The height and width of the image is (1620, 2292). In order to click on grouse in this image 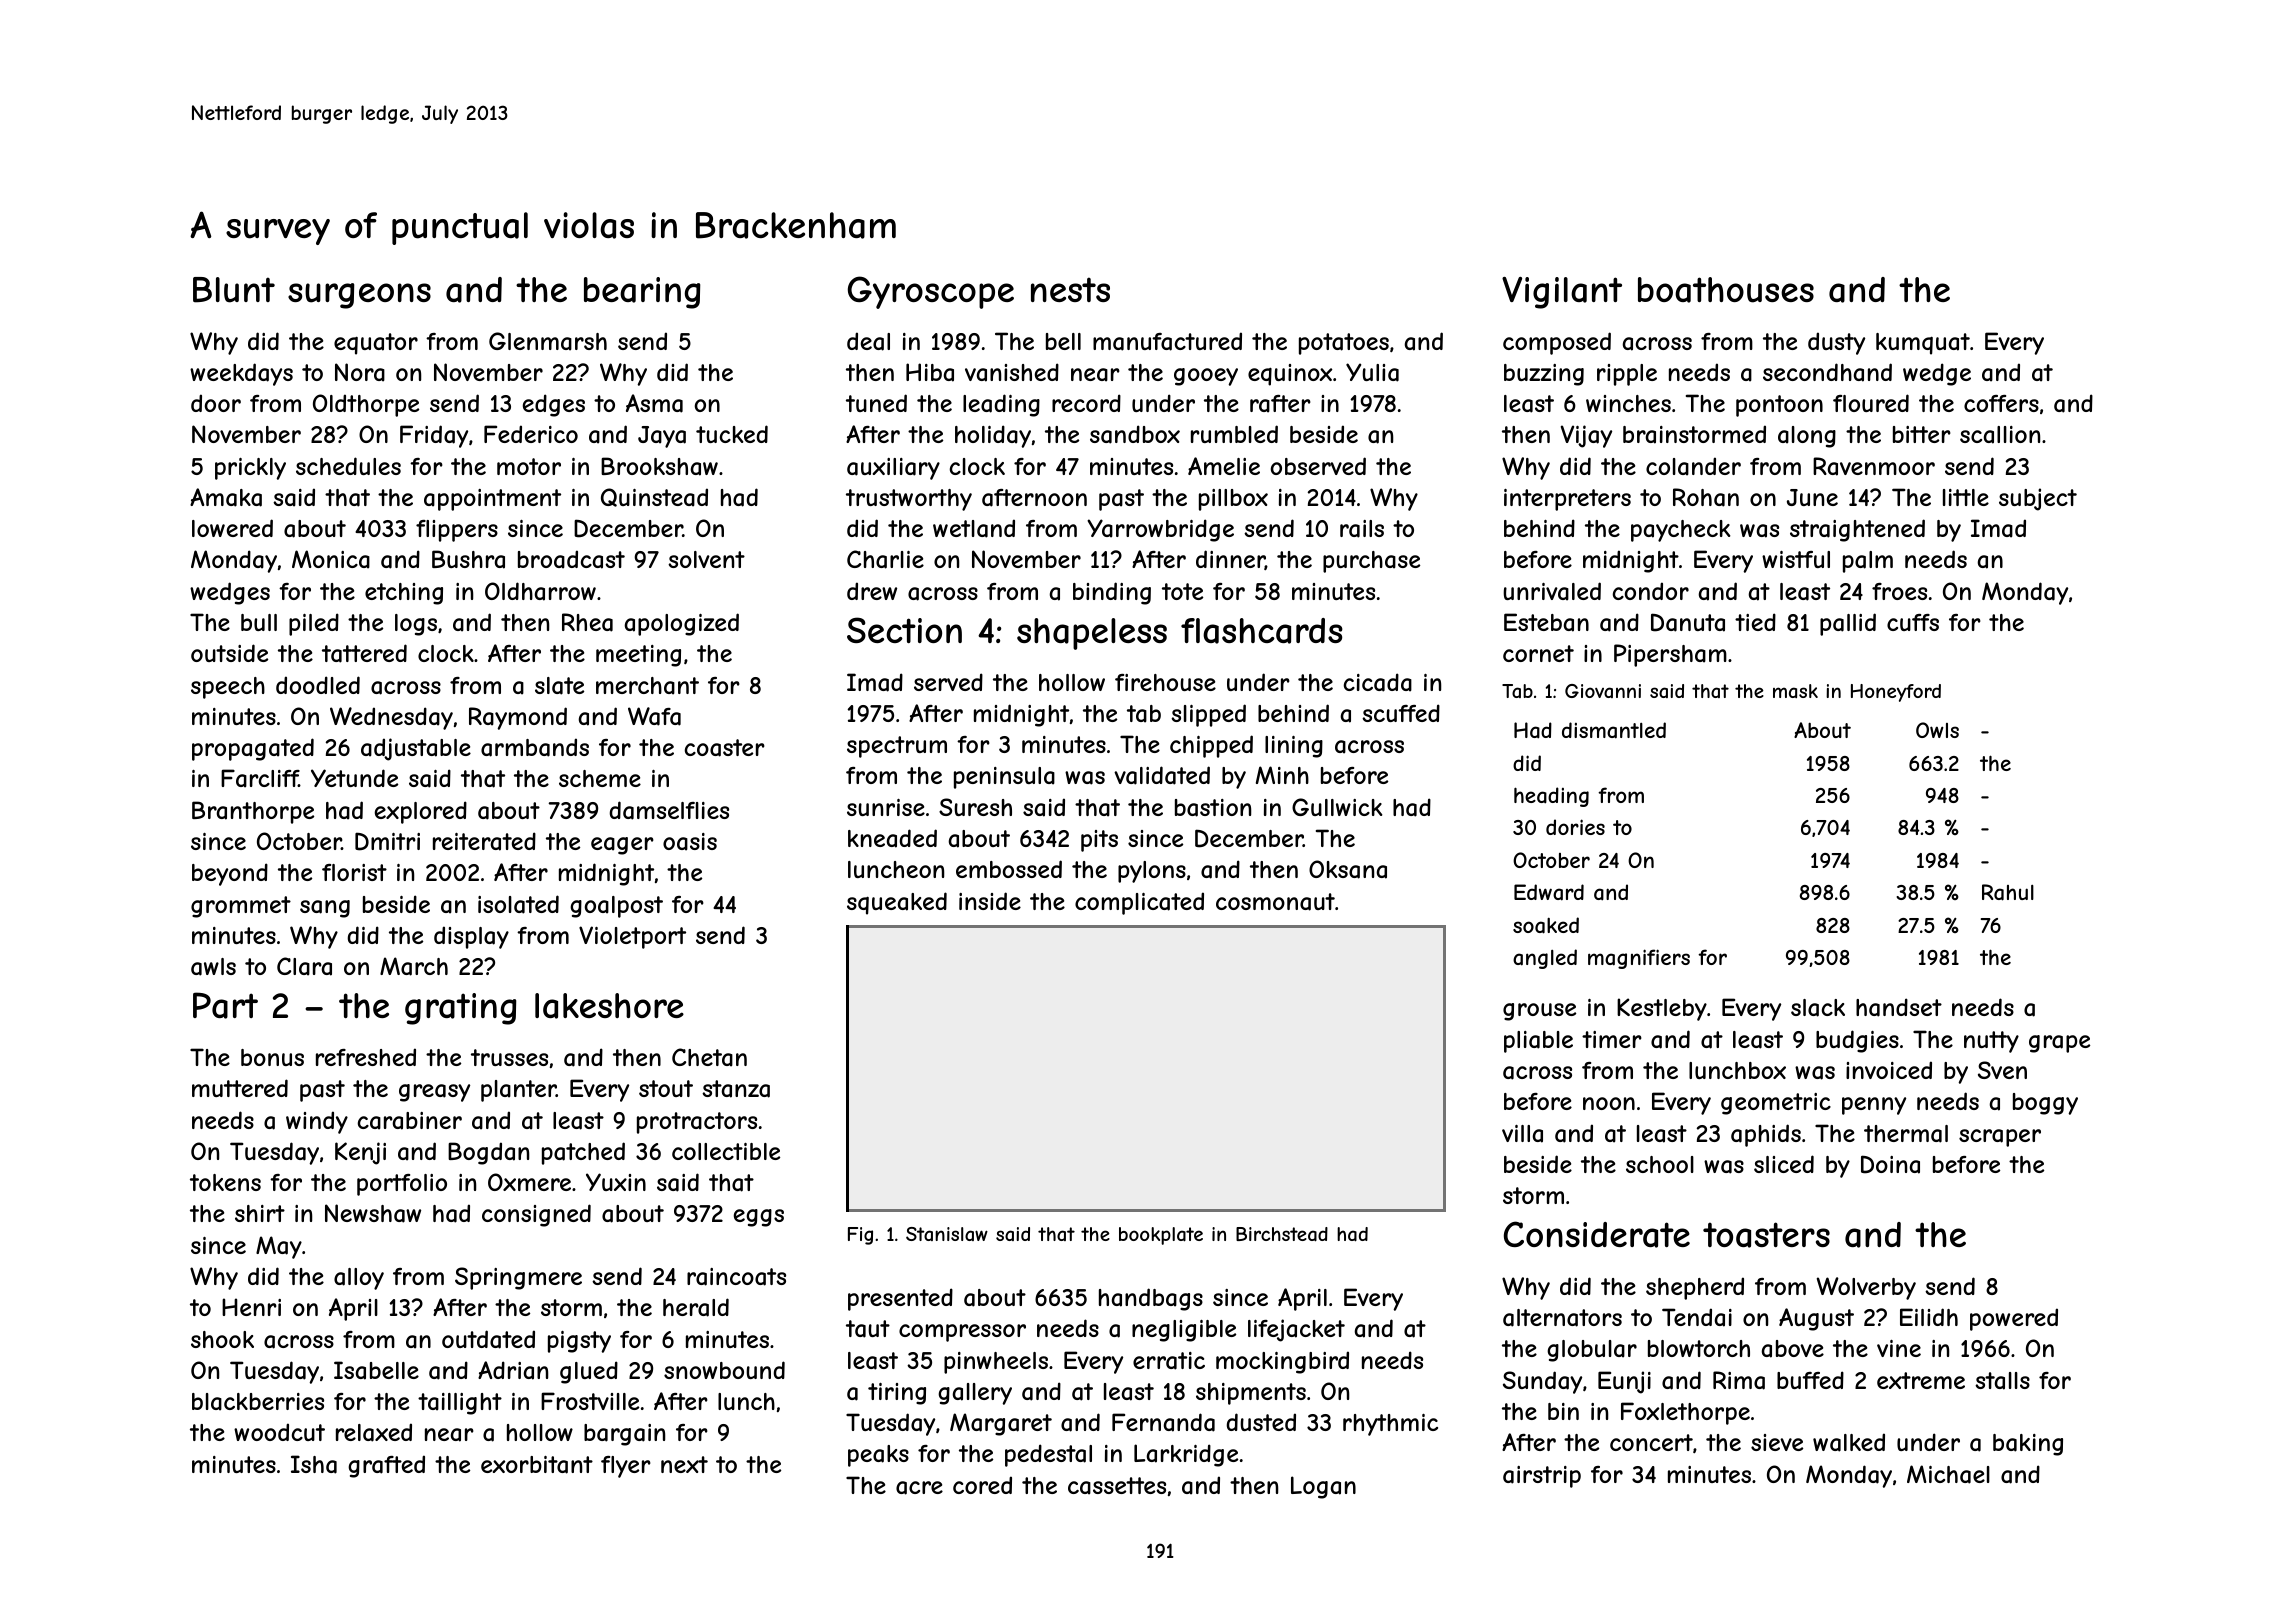, I will do `click(1539, 1012)`.
